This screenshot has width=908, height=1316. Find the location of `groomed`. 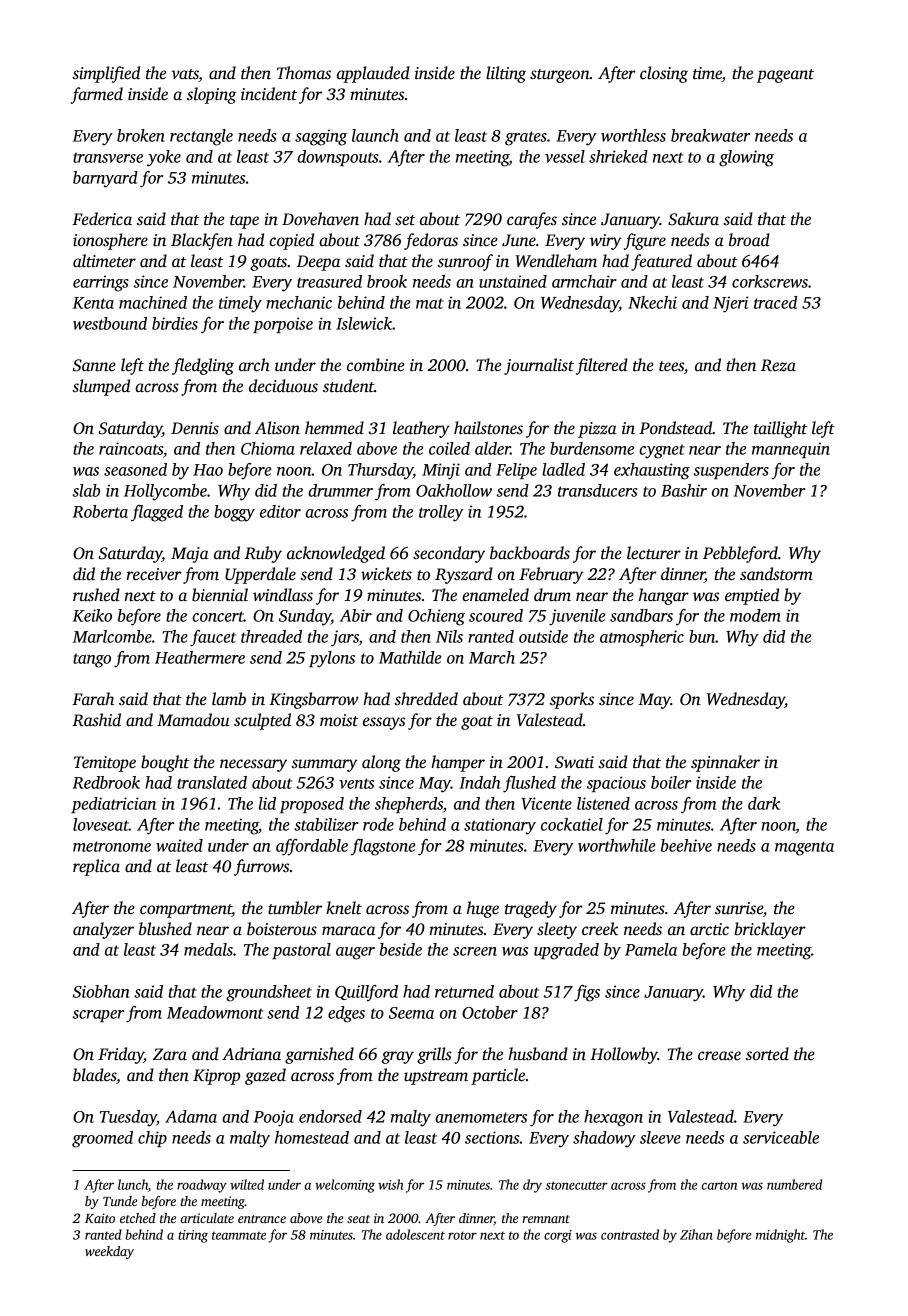

groomed is located at coordinates (102, 1139).
